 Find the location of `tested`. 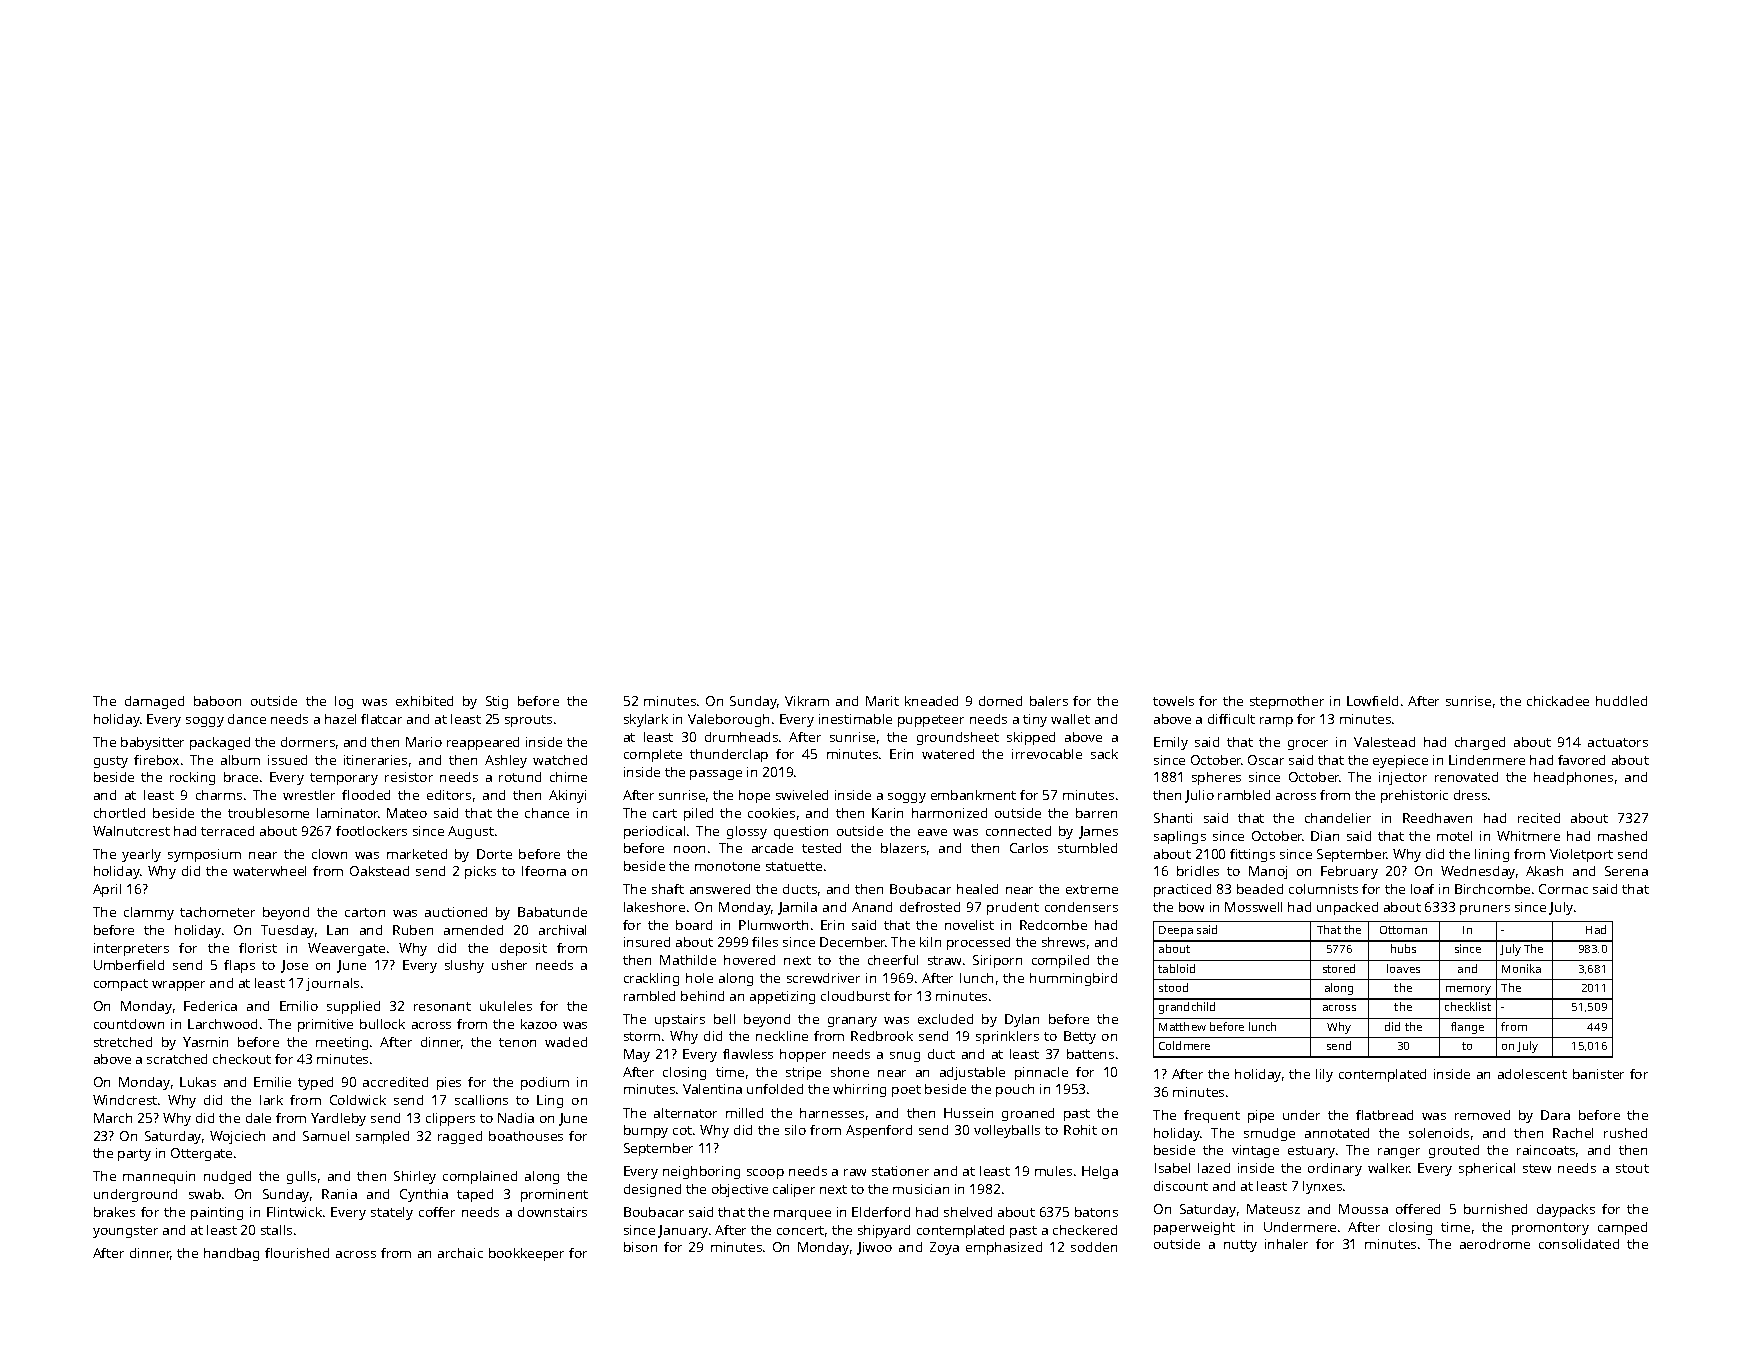

tested is located at coordinates (821, 848).
